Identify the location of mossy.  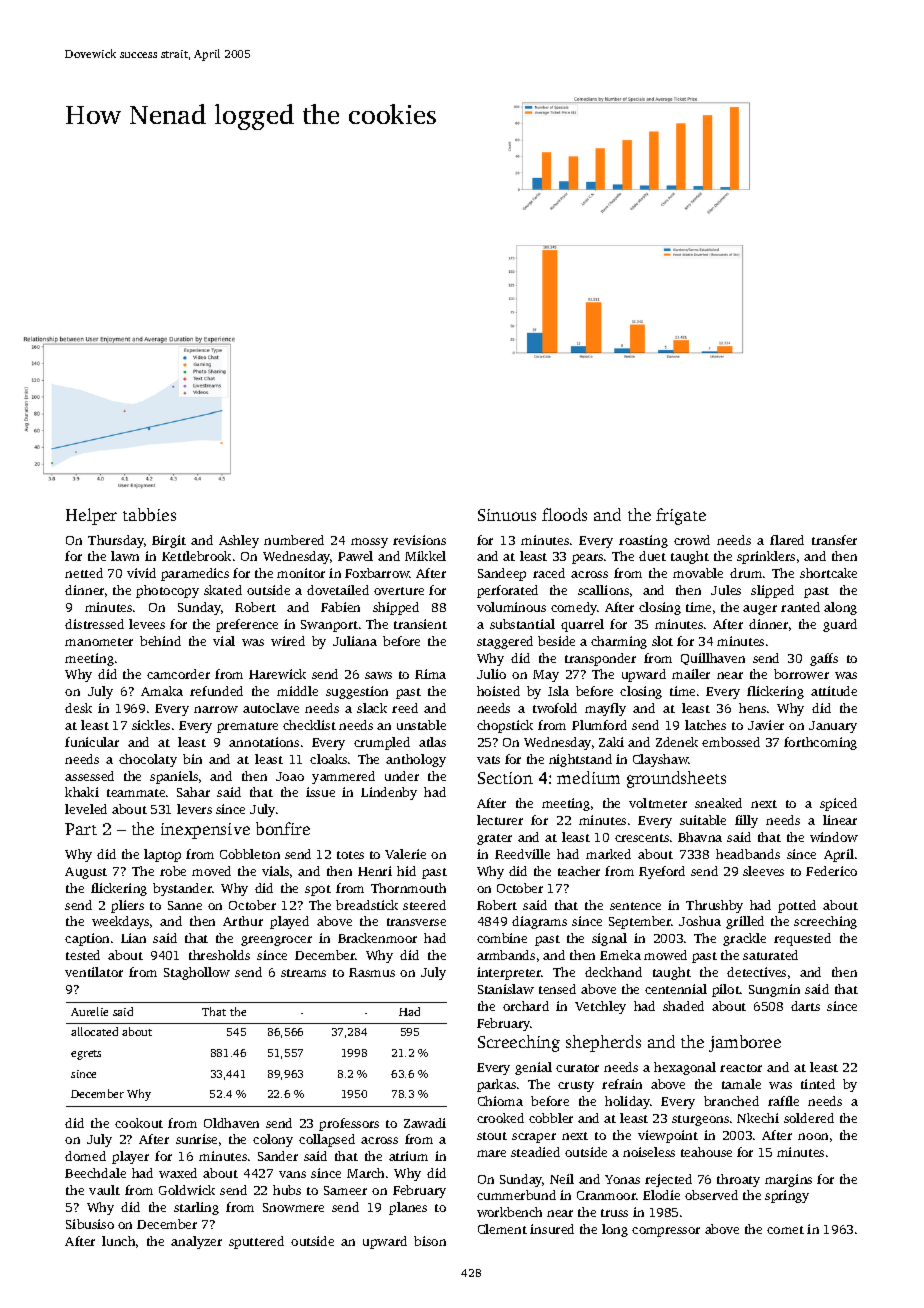
(369, 543).
